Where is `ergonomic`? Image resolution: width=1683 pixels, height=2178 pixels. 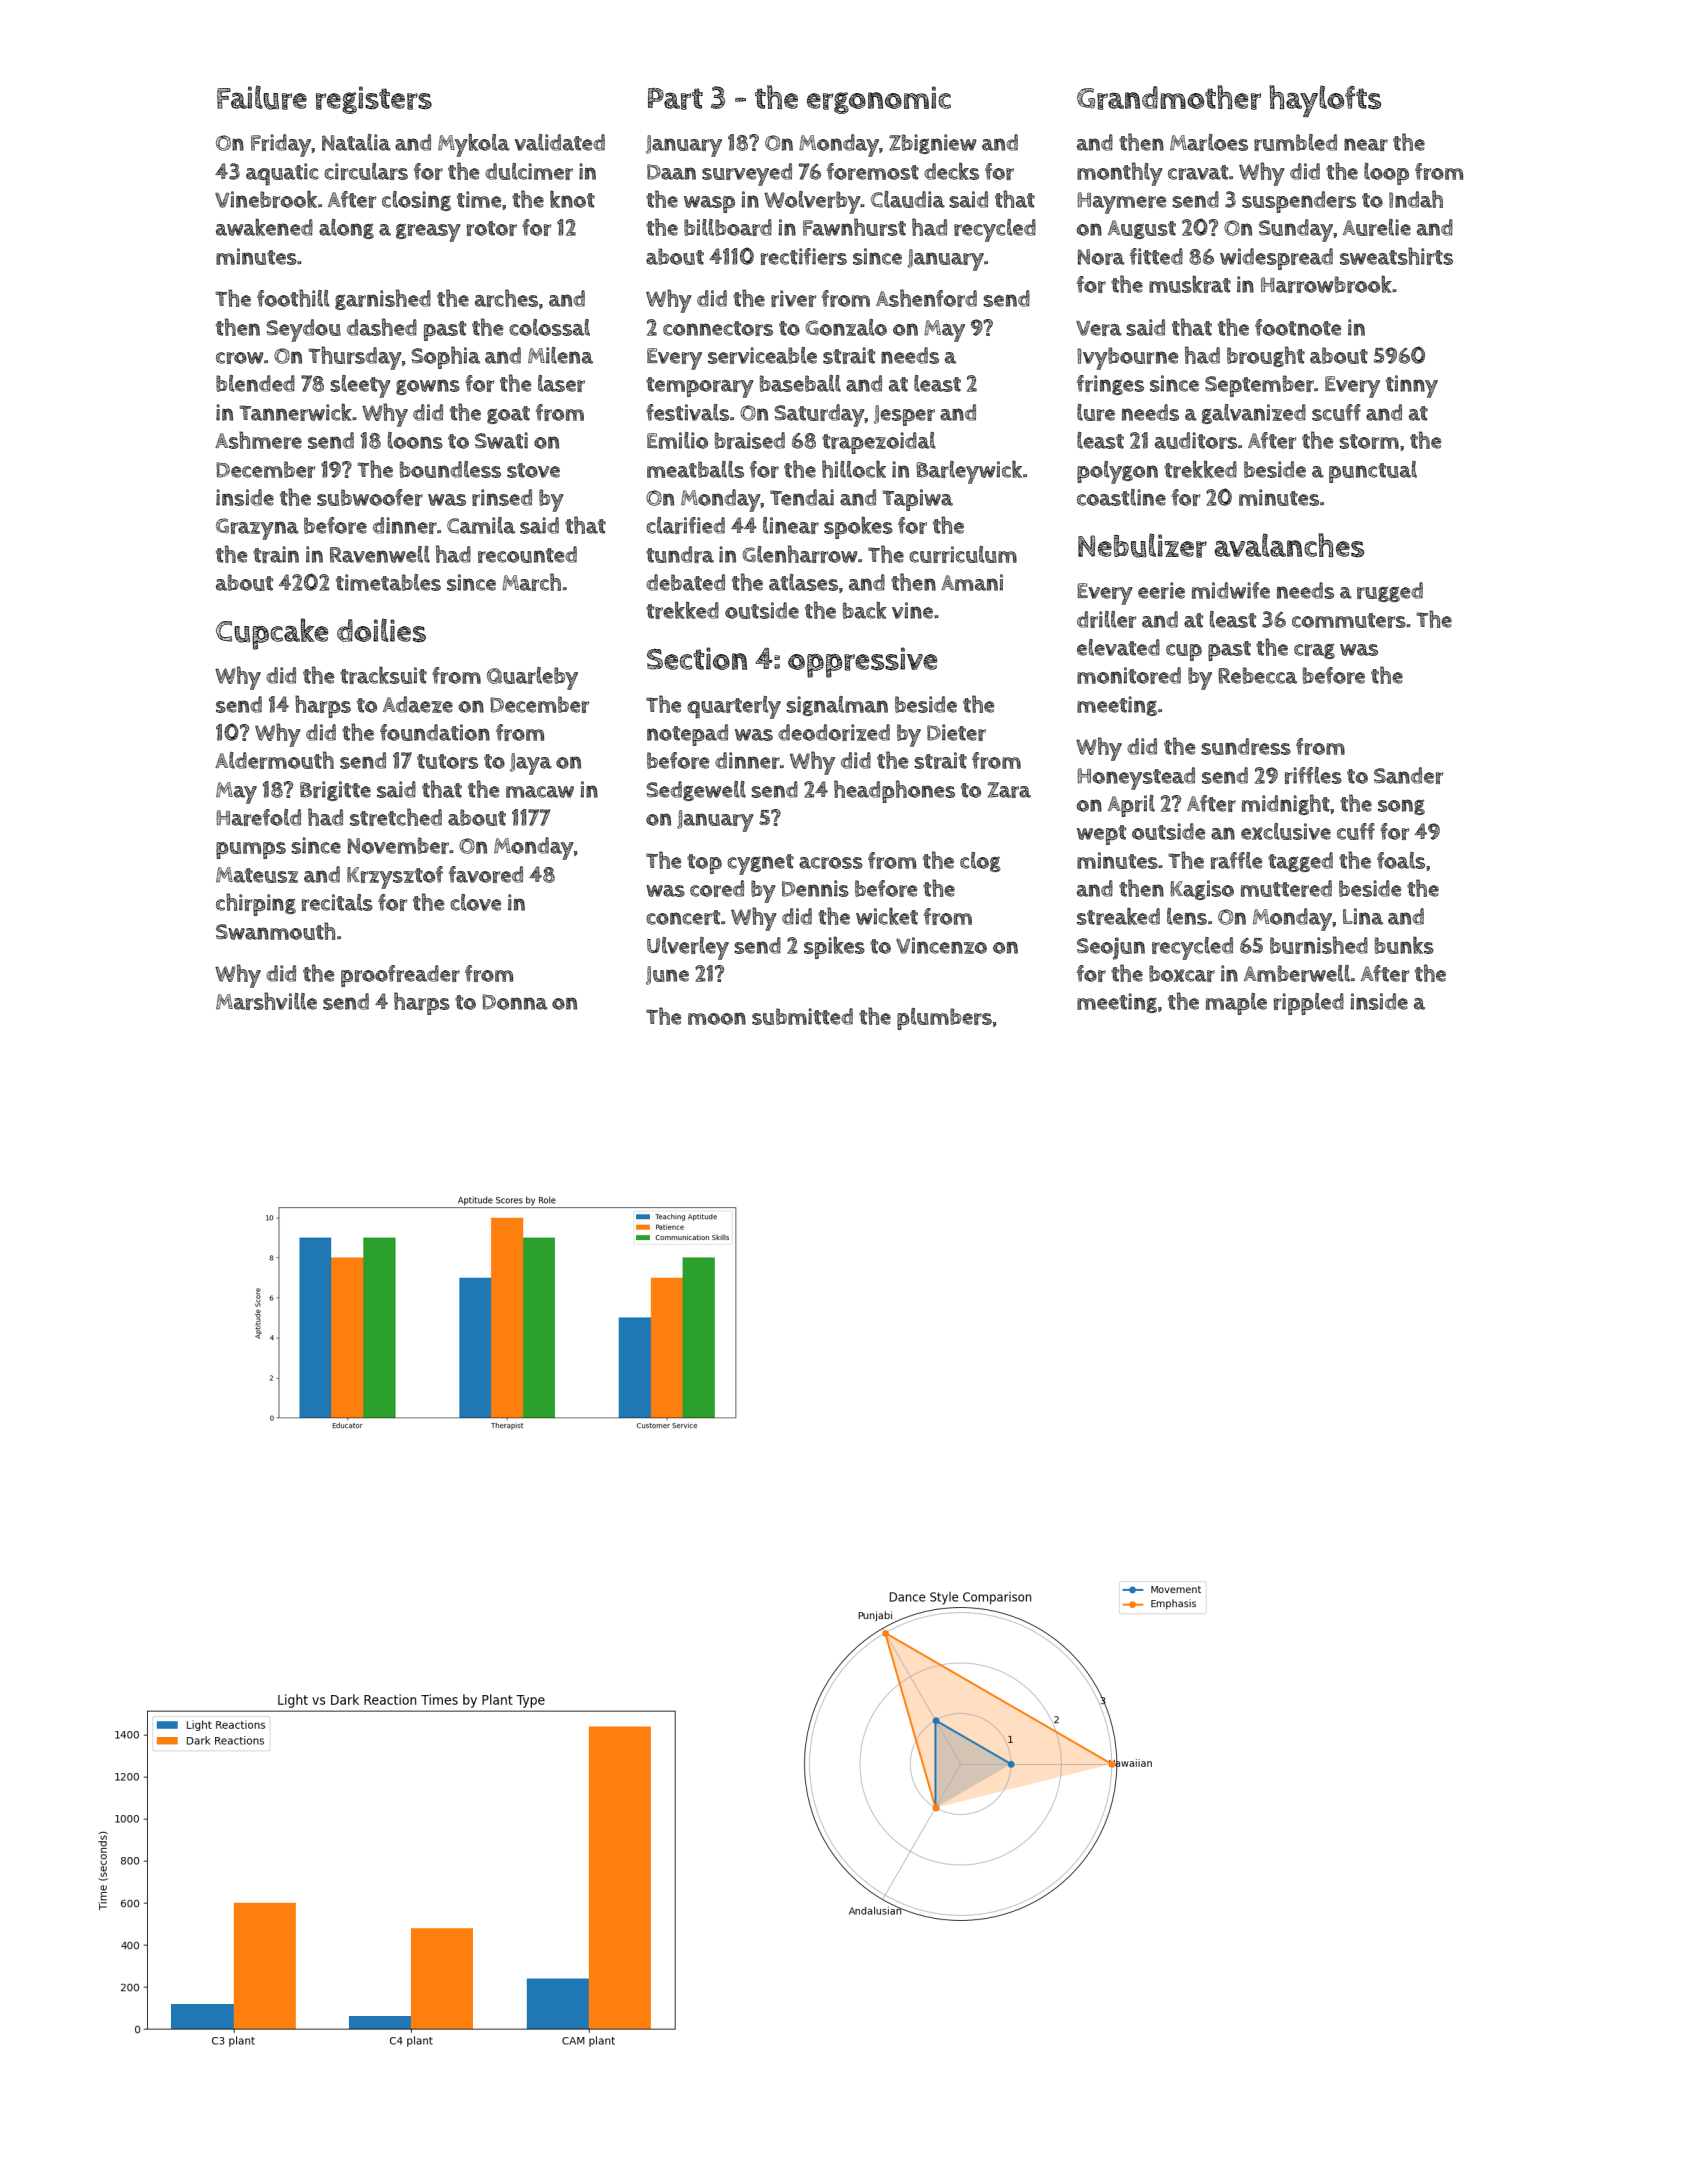 ergonomic is located at coordinates (879, 100).
